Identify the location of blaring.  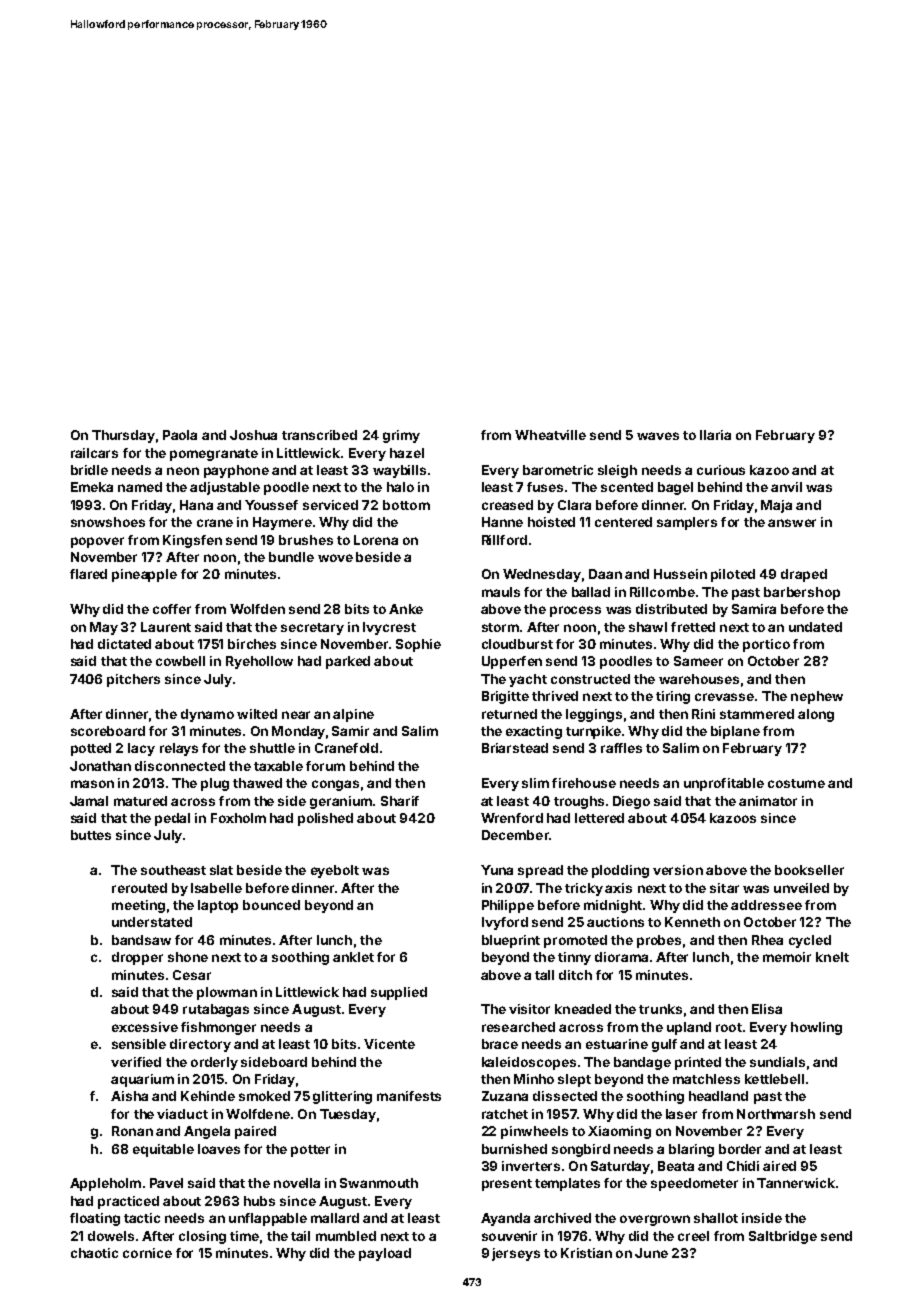
(691, 1150).
